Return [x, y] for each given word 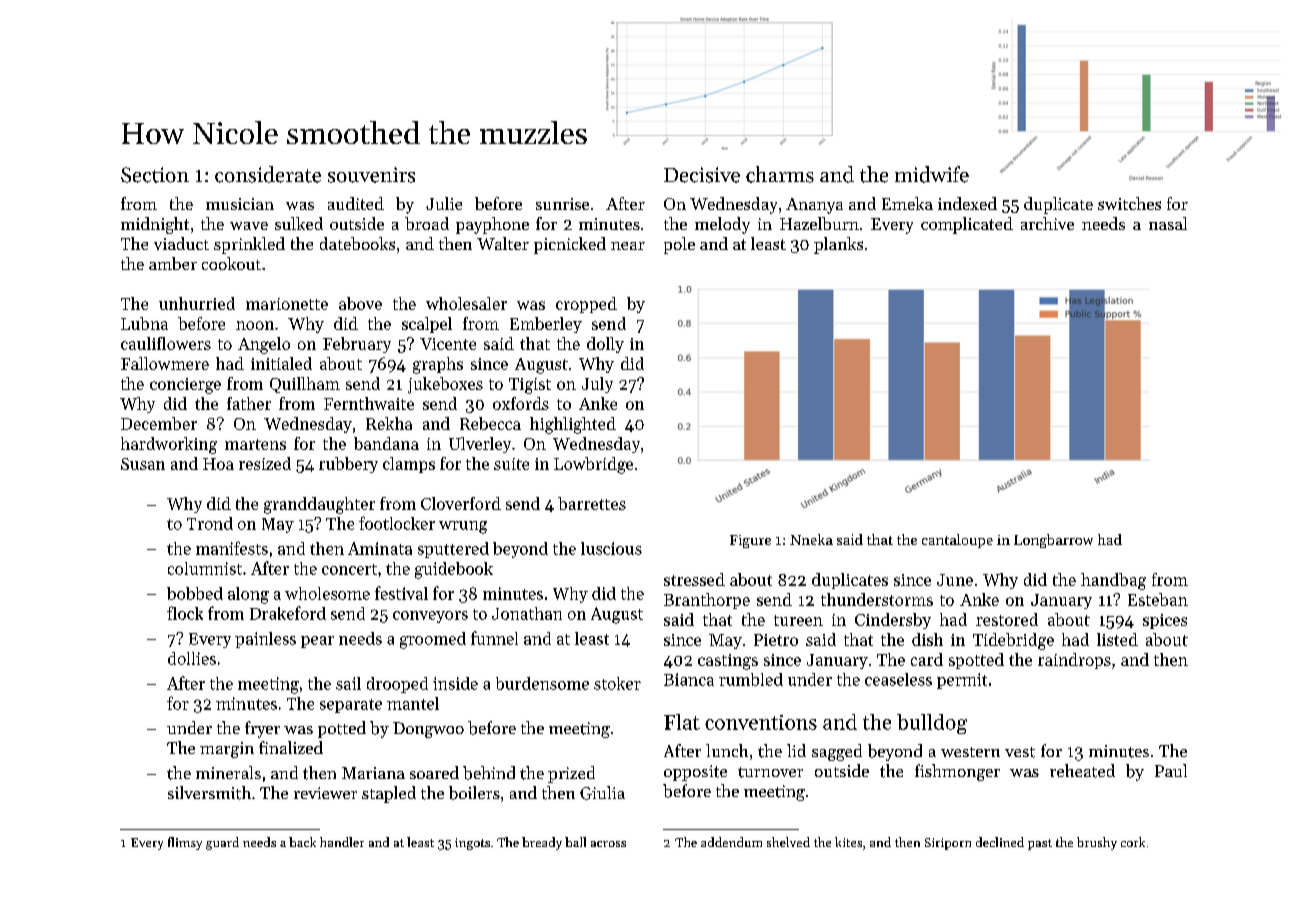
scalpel [427, 325]
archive [1047, 223]
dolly [605, 345]
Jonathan [527, 613]
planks [838, 245]
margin [227, 750]
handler [342, 842]
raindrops [1074, 661]
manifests [232, 548]
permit [962, 681]
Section [155, 175]
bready [542, 843]
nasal [1168, 223]
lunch [727, 750]
